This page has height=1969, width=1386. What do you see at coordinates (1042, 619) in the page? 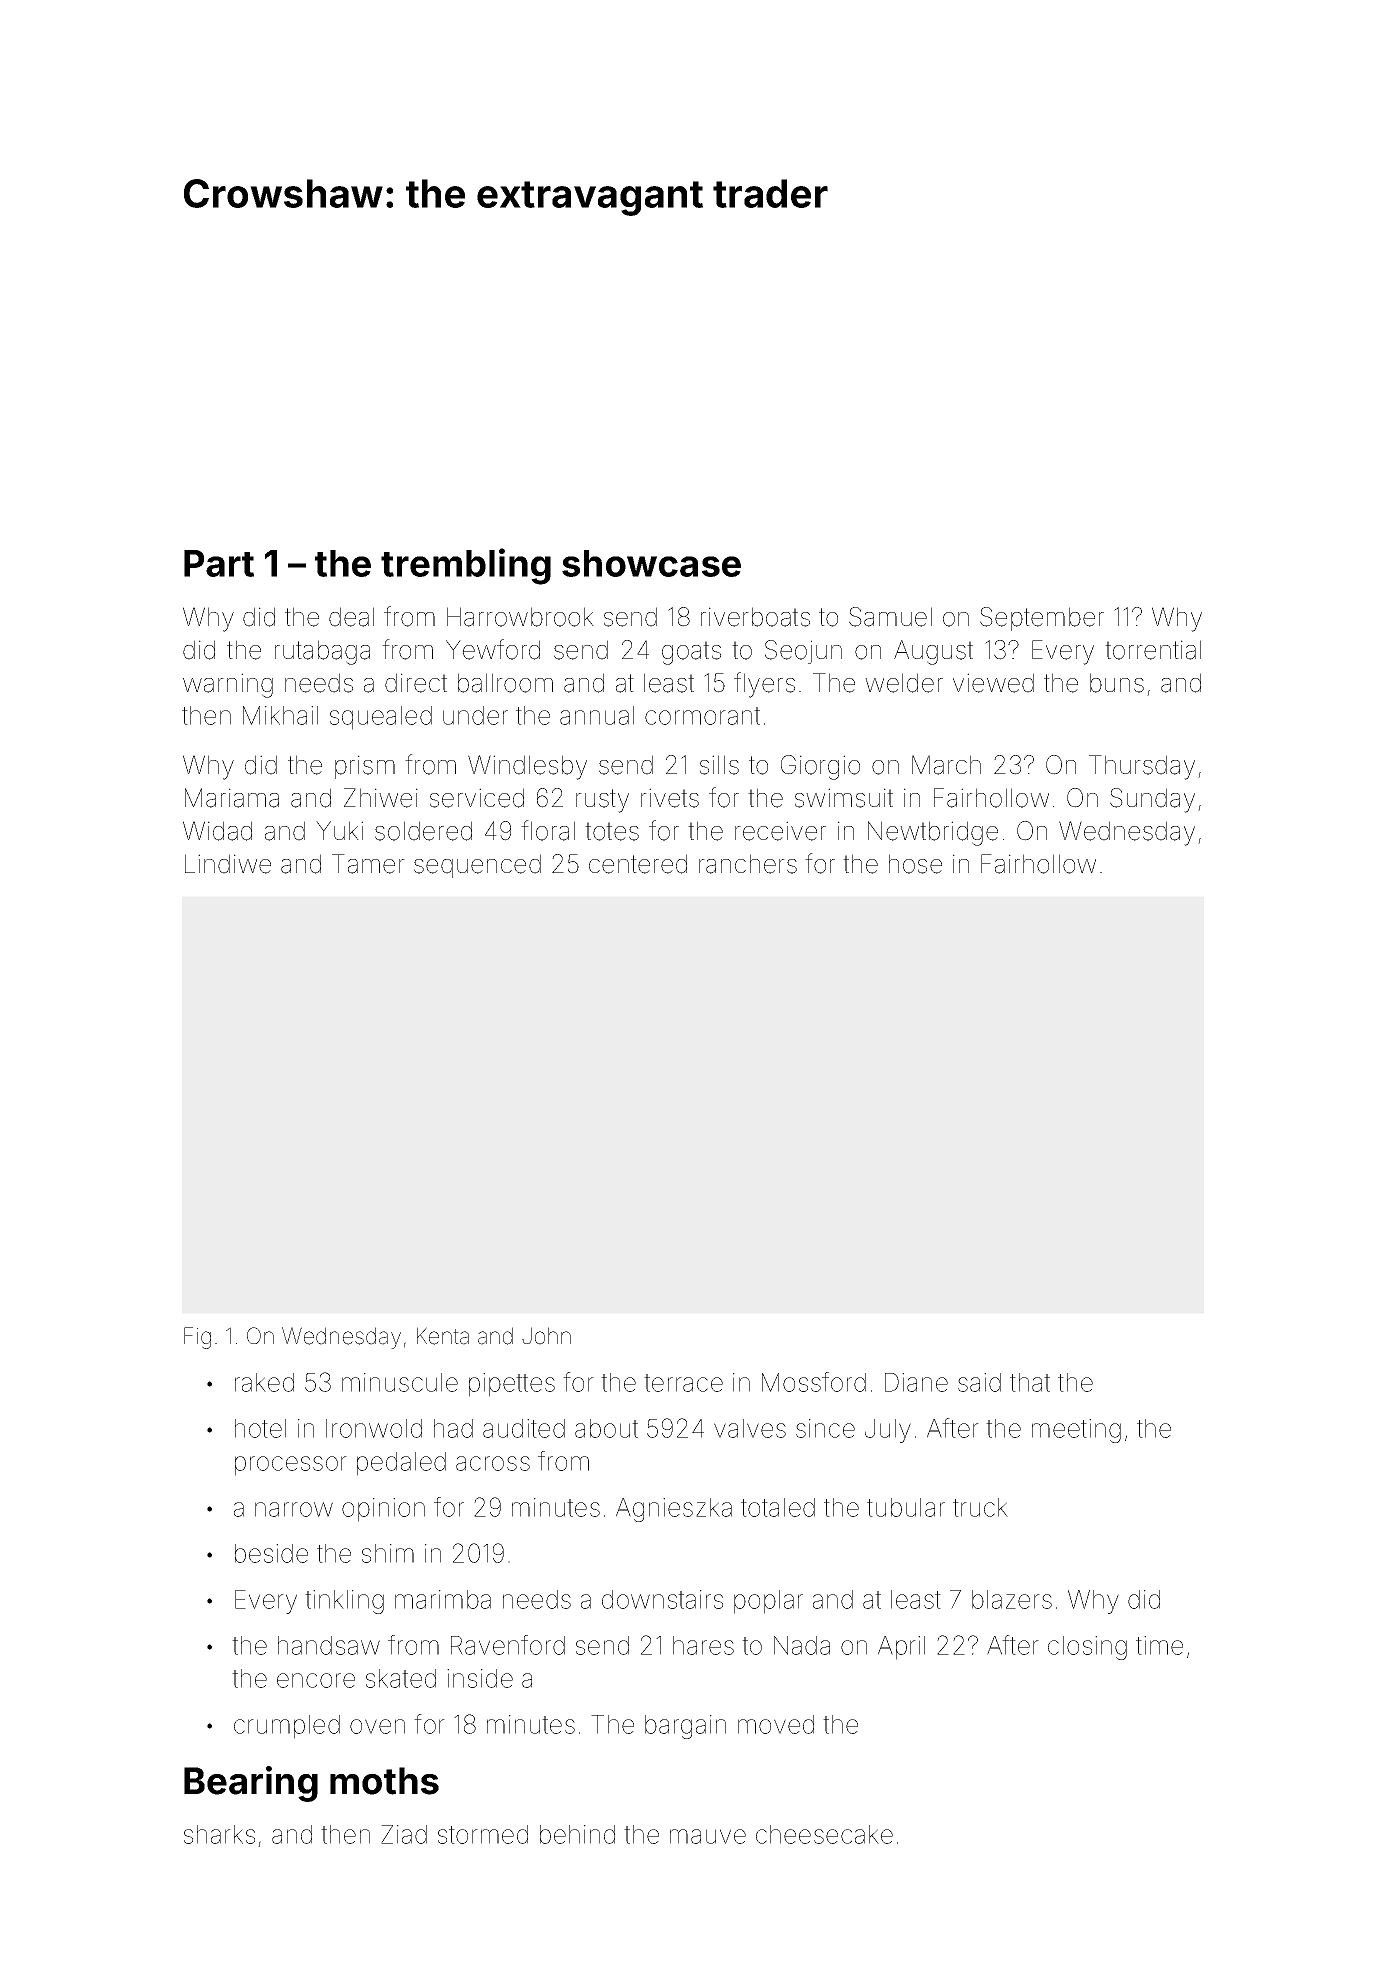
I see `September` at bounding box center [1042, 619].
